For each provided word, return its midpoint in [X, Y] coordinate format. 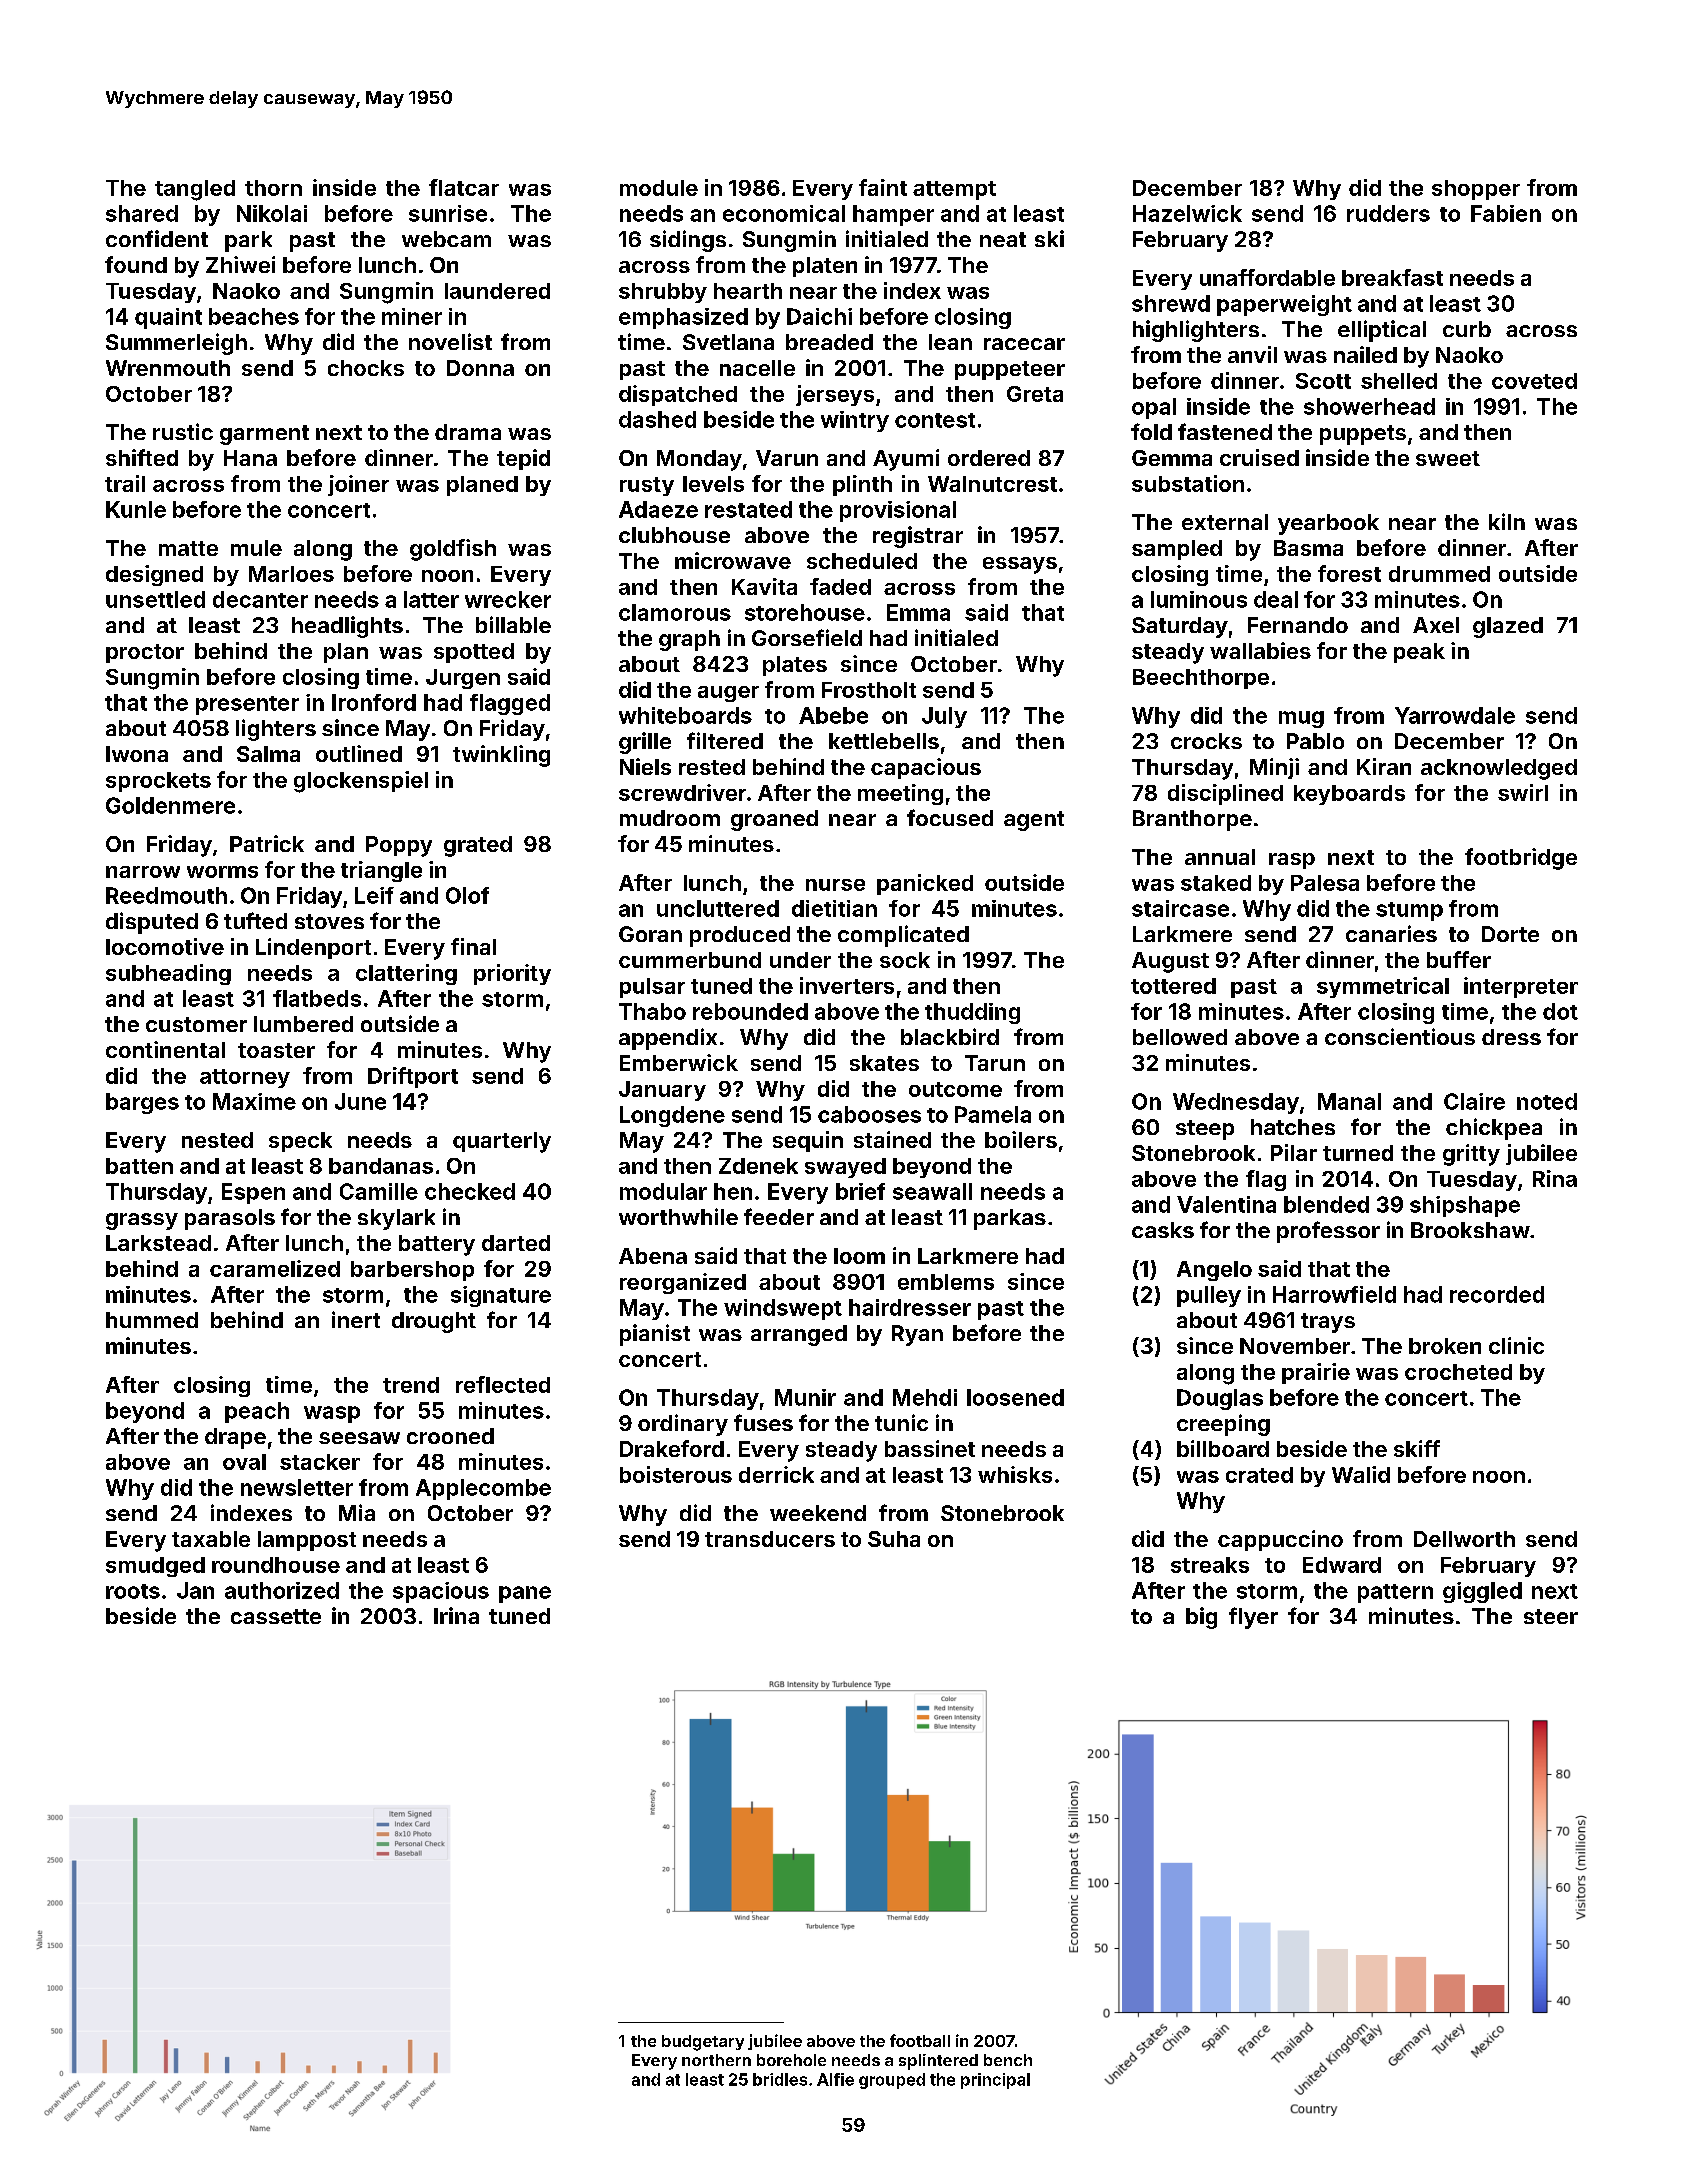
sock [905, 960]
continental [165, 1049]
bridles [780, 2079]
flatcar [464, 187]
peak [1419, 653]
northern [716, 2060]
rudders [1388, 213]
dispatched [678, 395]
